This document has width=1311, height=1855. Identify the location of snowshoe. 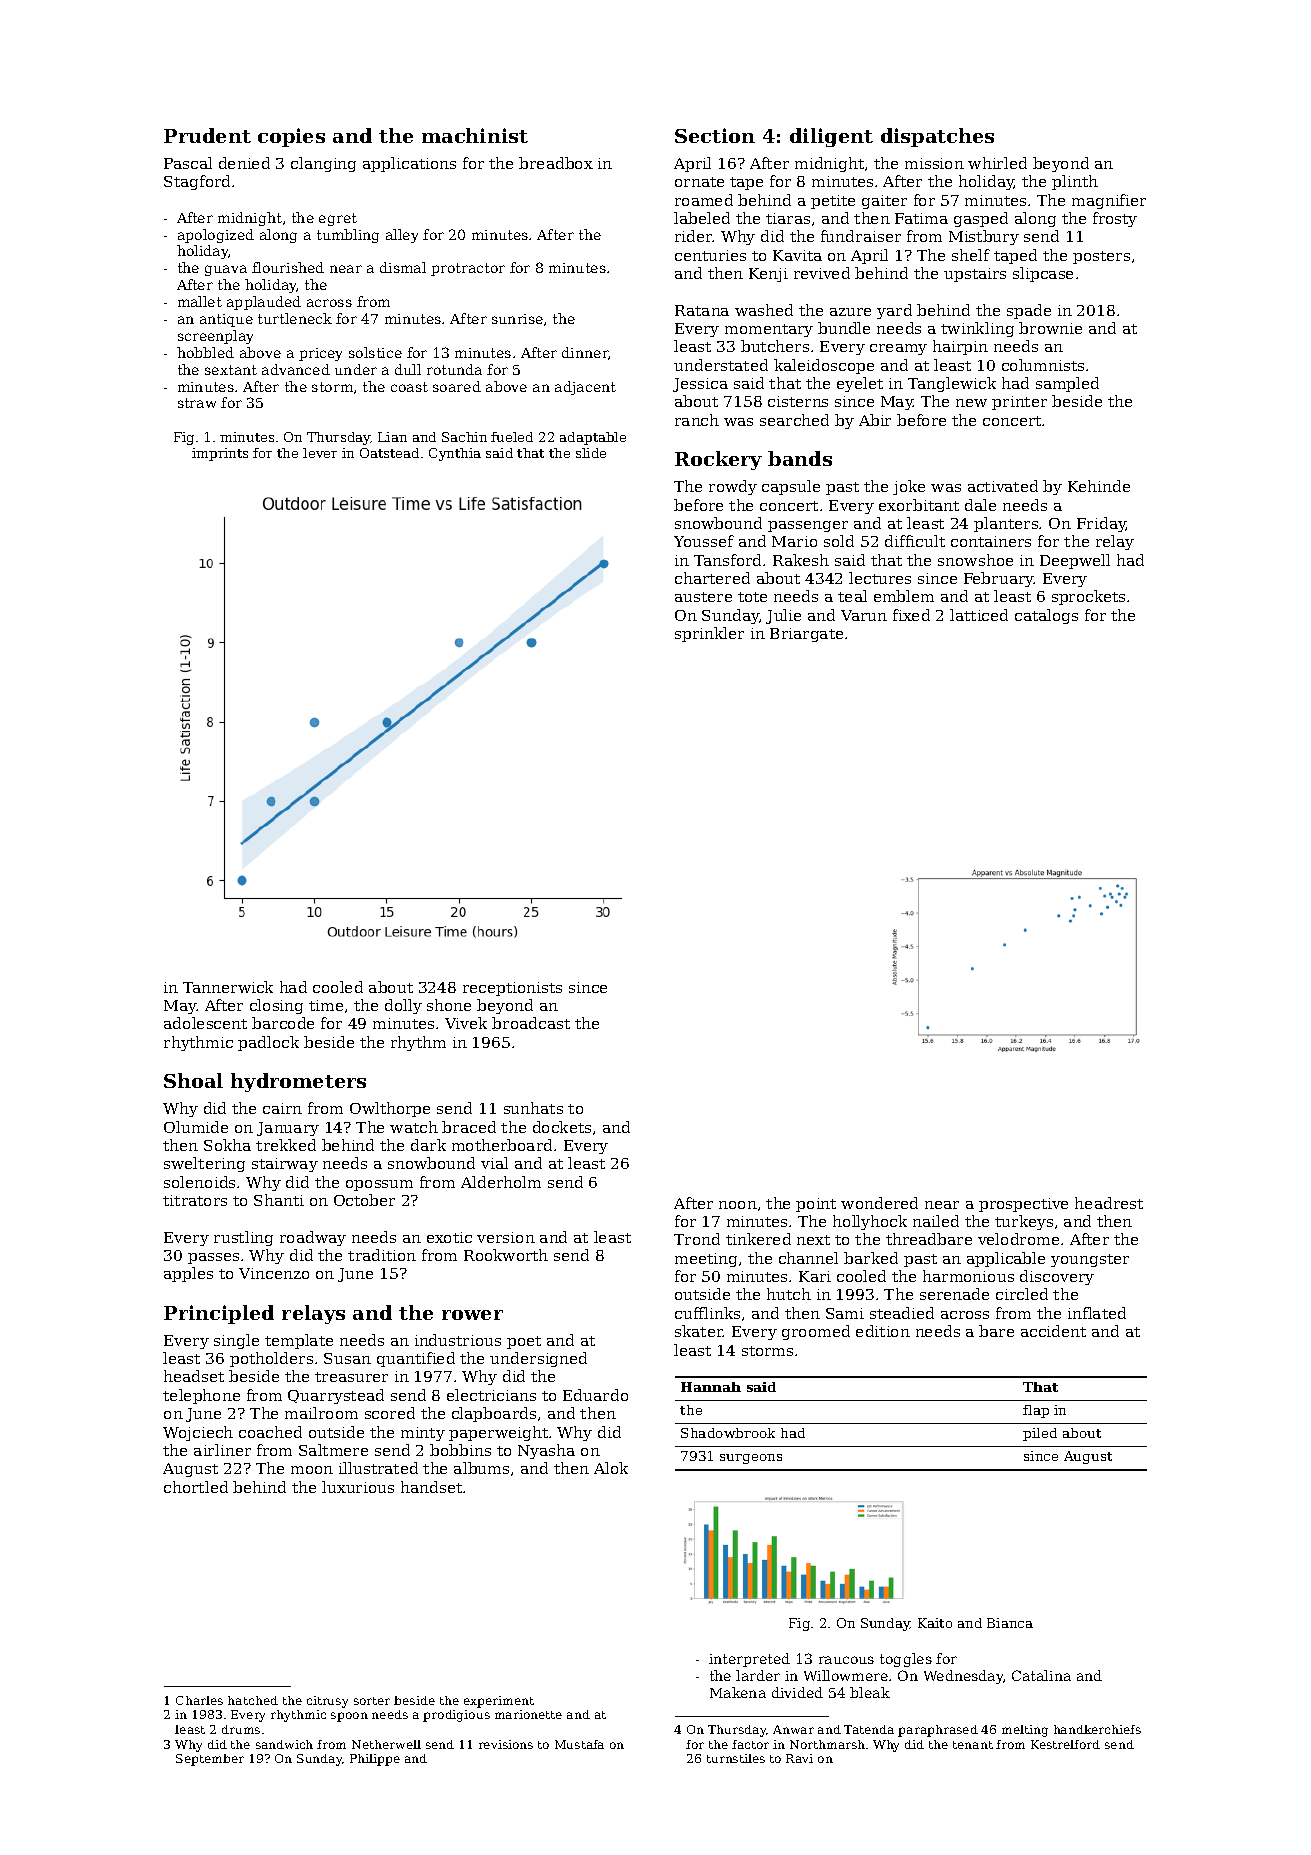
(975, 560).
